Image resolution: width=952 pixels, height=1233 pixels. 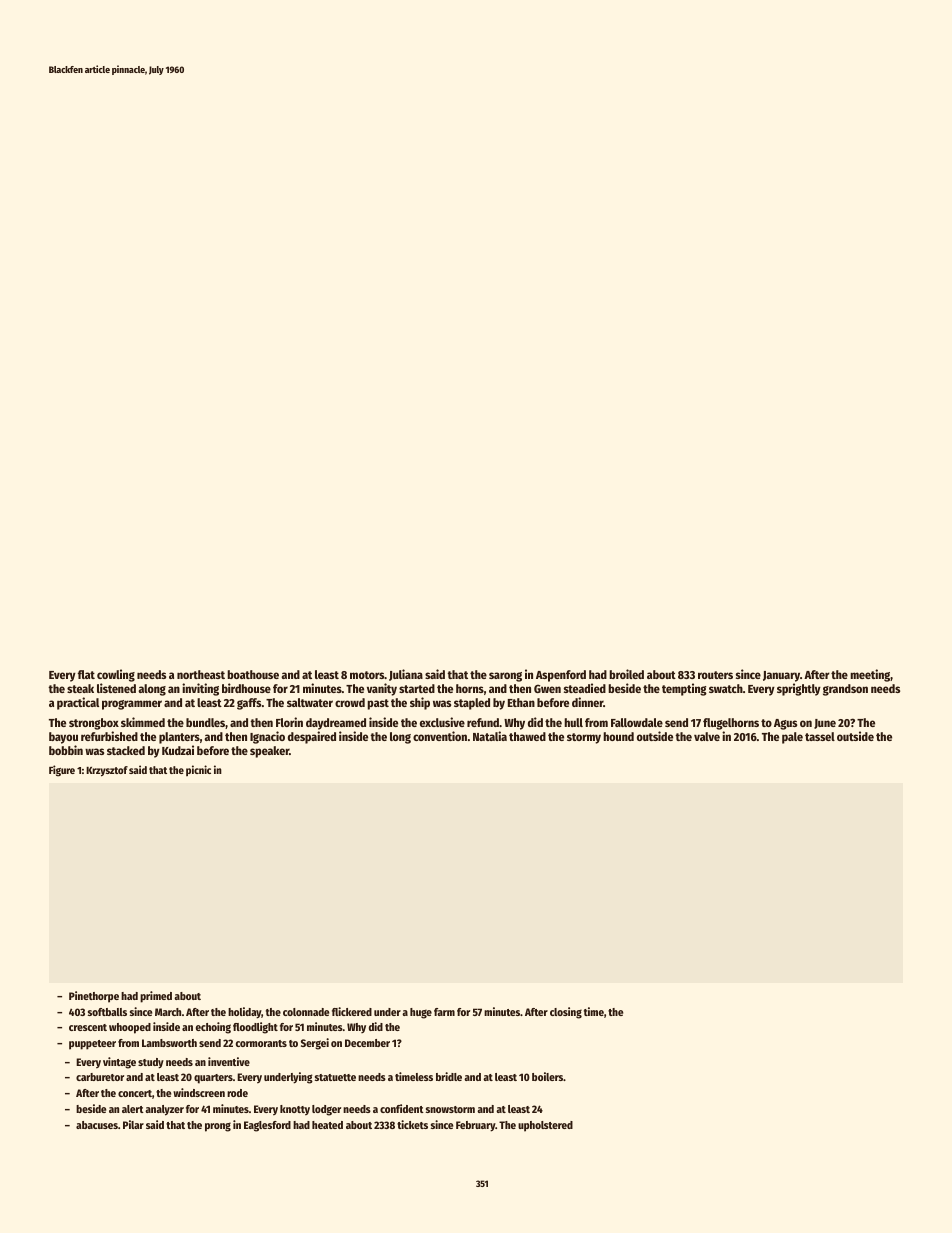 I want to click on boilers, so click(x=547, y=1076).
